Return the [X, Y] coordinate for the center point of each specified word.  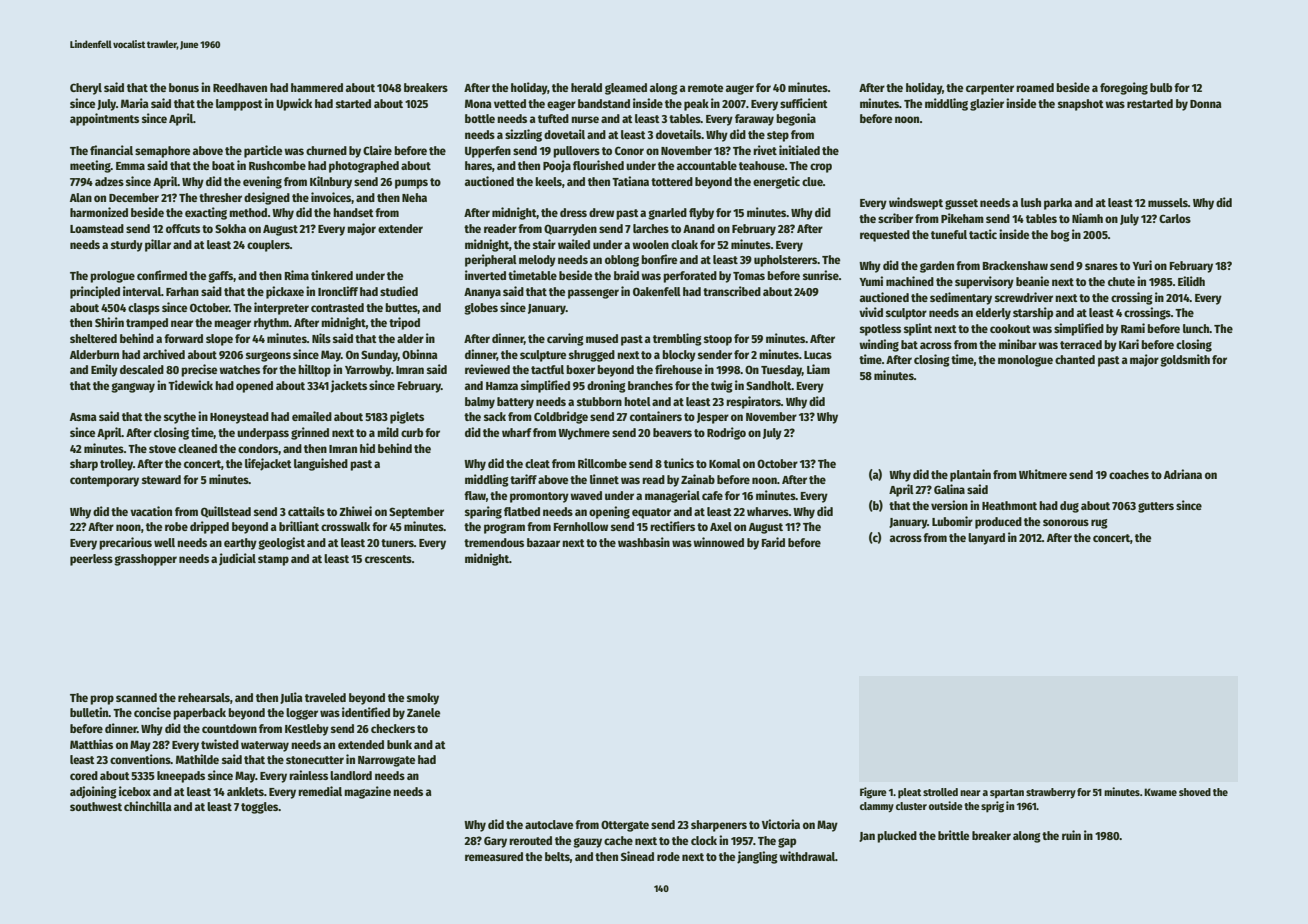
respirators [753, 402]
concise [152, 712]
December [134, 197]
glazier [987, 104]
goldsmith [1185, 360]
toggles [259, 808]
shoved [1195, 792]
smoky [423, 699]
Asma [83, 417]
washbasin [644, 542]
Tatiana [630, 181]
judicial [237, 559]
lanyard [986, 539]
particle [263, 151]
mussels [1168, 202]
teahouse [762, 165]
